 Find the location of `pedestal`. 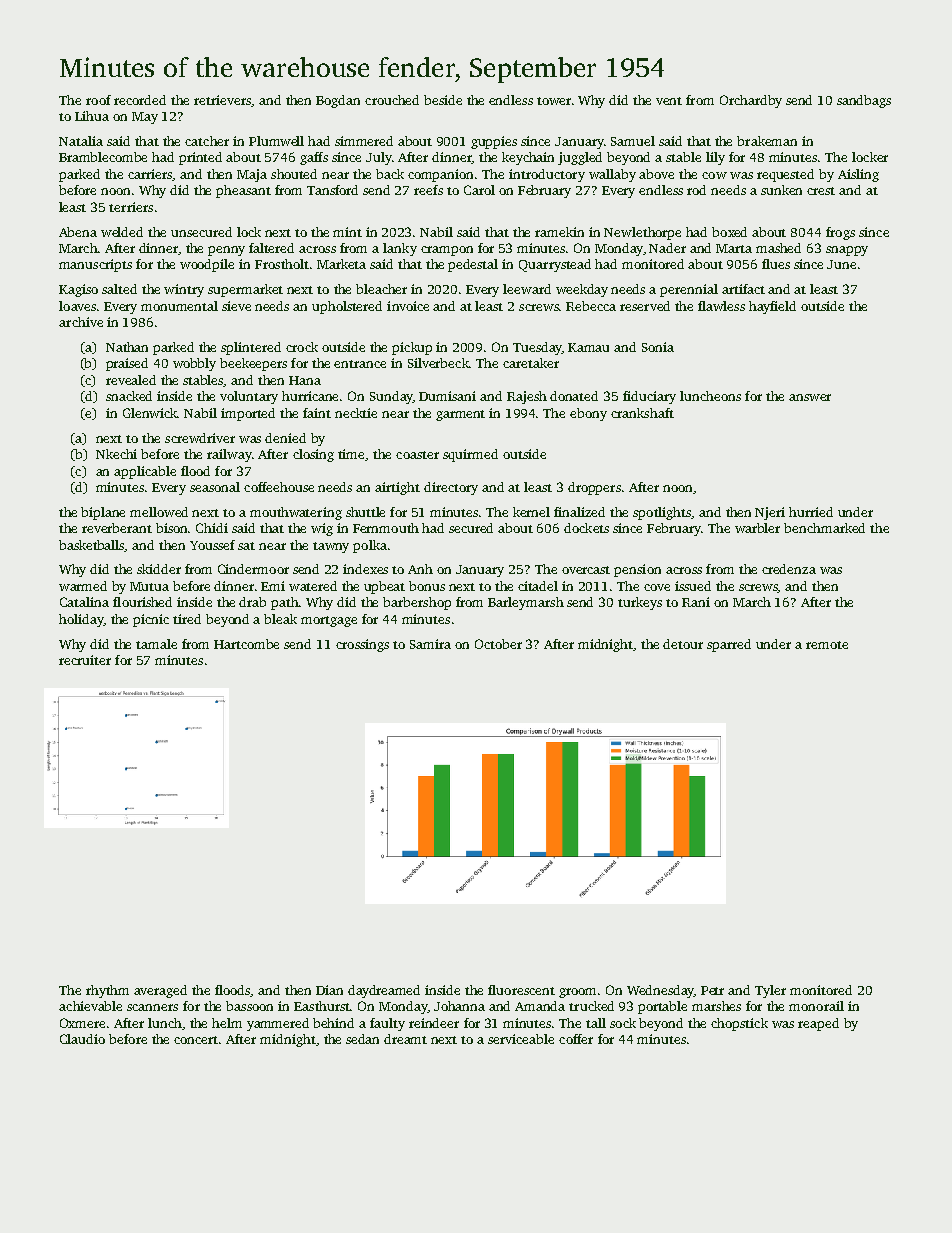

pedestal is located at coordinates (473, 265).
